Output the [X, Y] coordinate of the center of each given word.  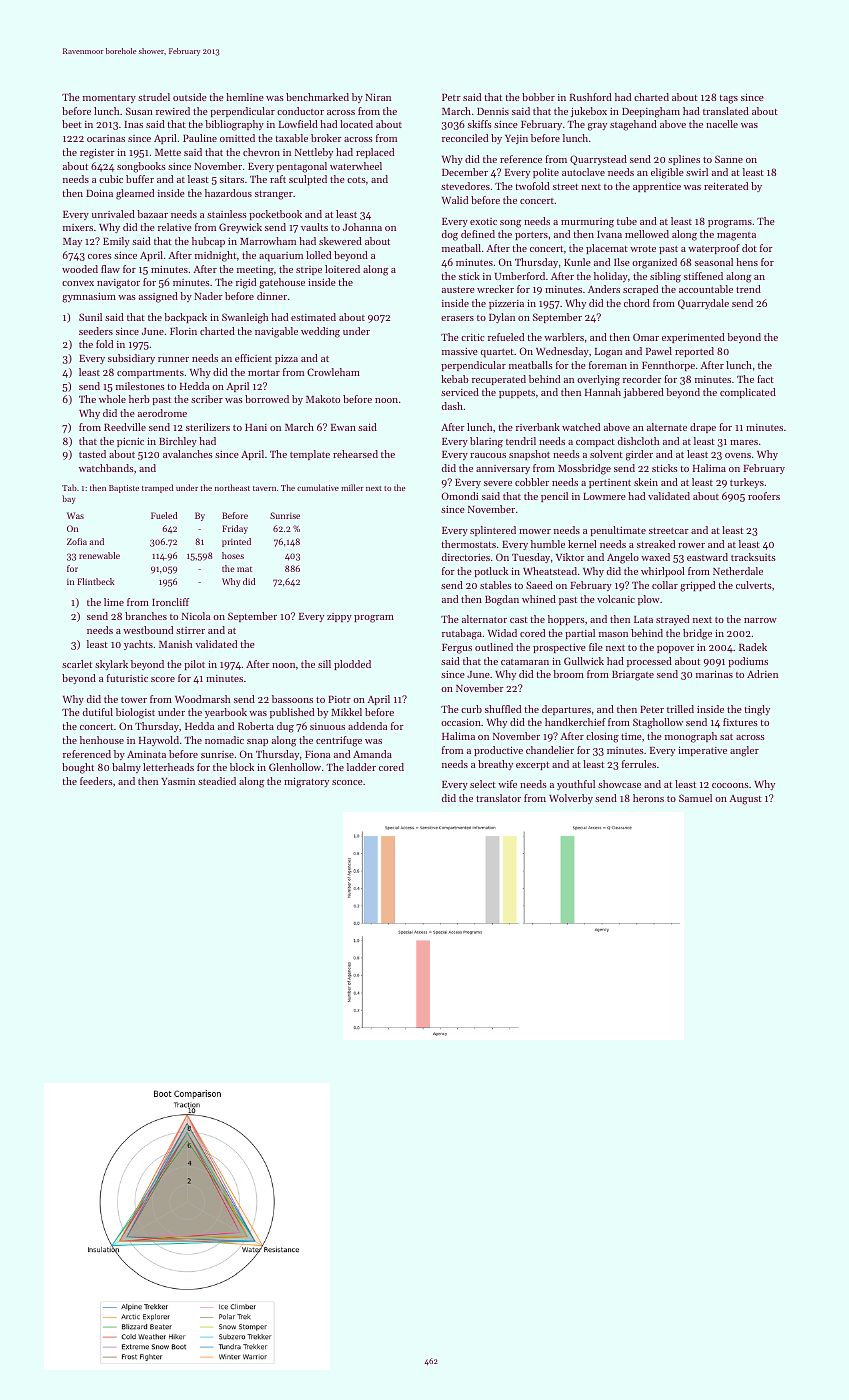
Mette [168, 152]
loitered [342, 269]
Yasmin [178, 781]
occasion [461, 722]
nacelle [722, 124]
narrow [760, 620]
